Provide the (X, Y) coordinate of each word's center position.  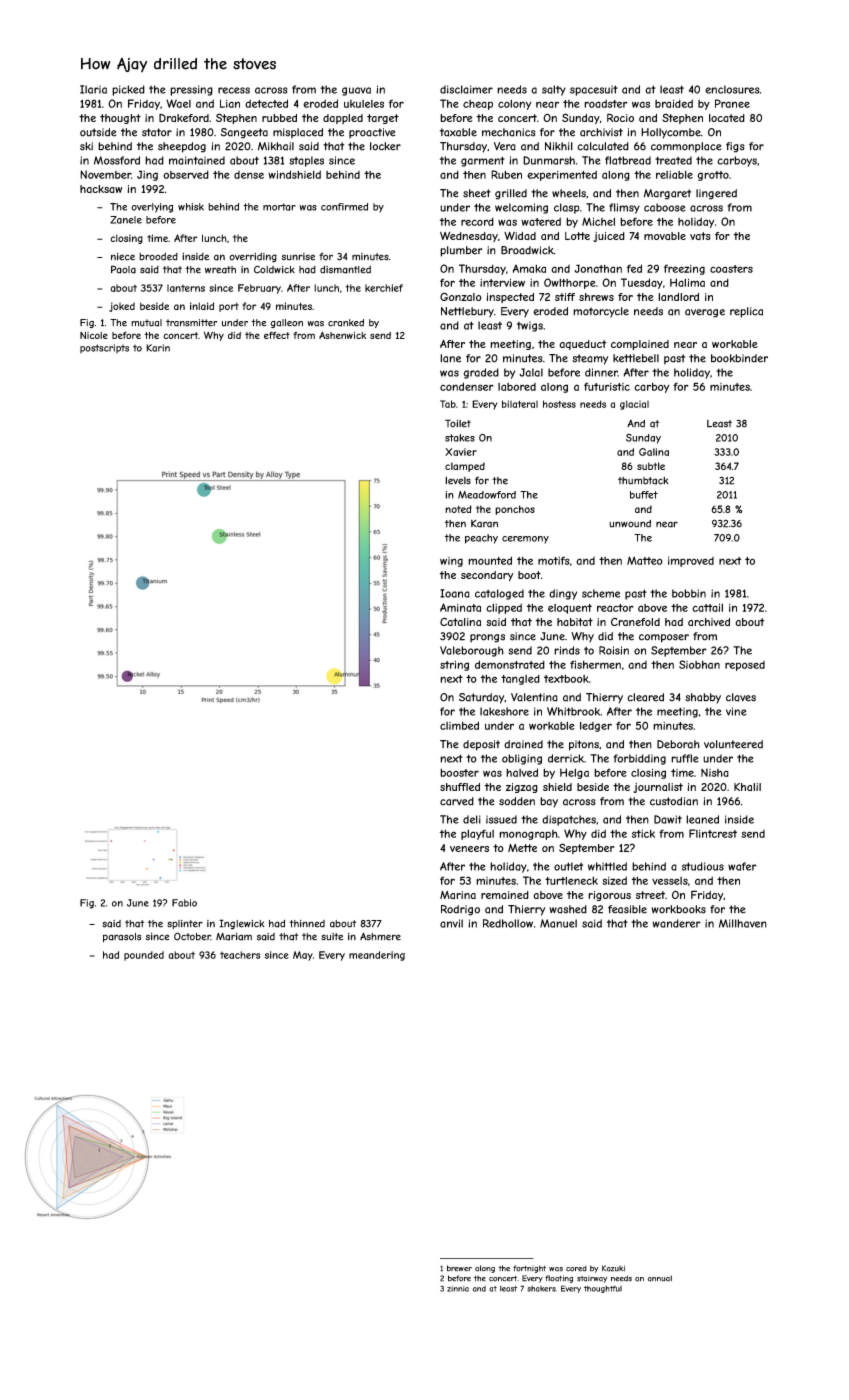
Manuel (558, 923)
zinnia (458, 1289)
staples (307, 161)
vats (700, 236)
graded (481, 373)
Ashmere (380, 936)
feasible (627, 909)
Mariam (234, 937)
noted (458, 509)
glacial (634, 405)
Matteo (645, 560)
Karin (158, 348)
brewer (459, 1268)
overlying (152, 208)
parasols (122, 937)
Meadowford (487, 495)
